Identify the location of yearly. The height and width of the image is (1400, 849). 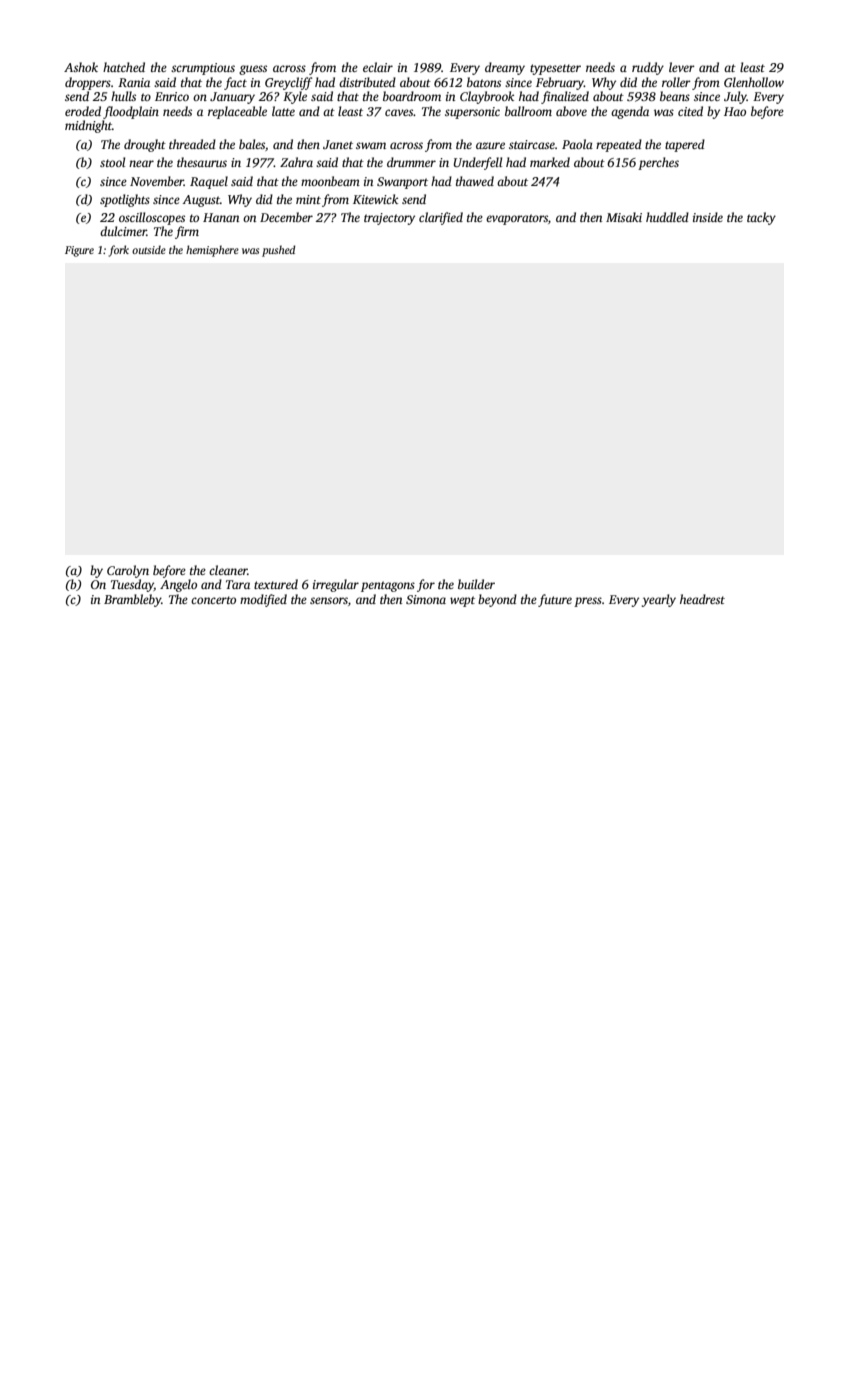
(659, 600).
